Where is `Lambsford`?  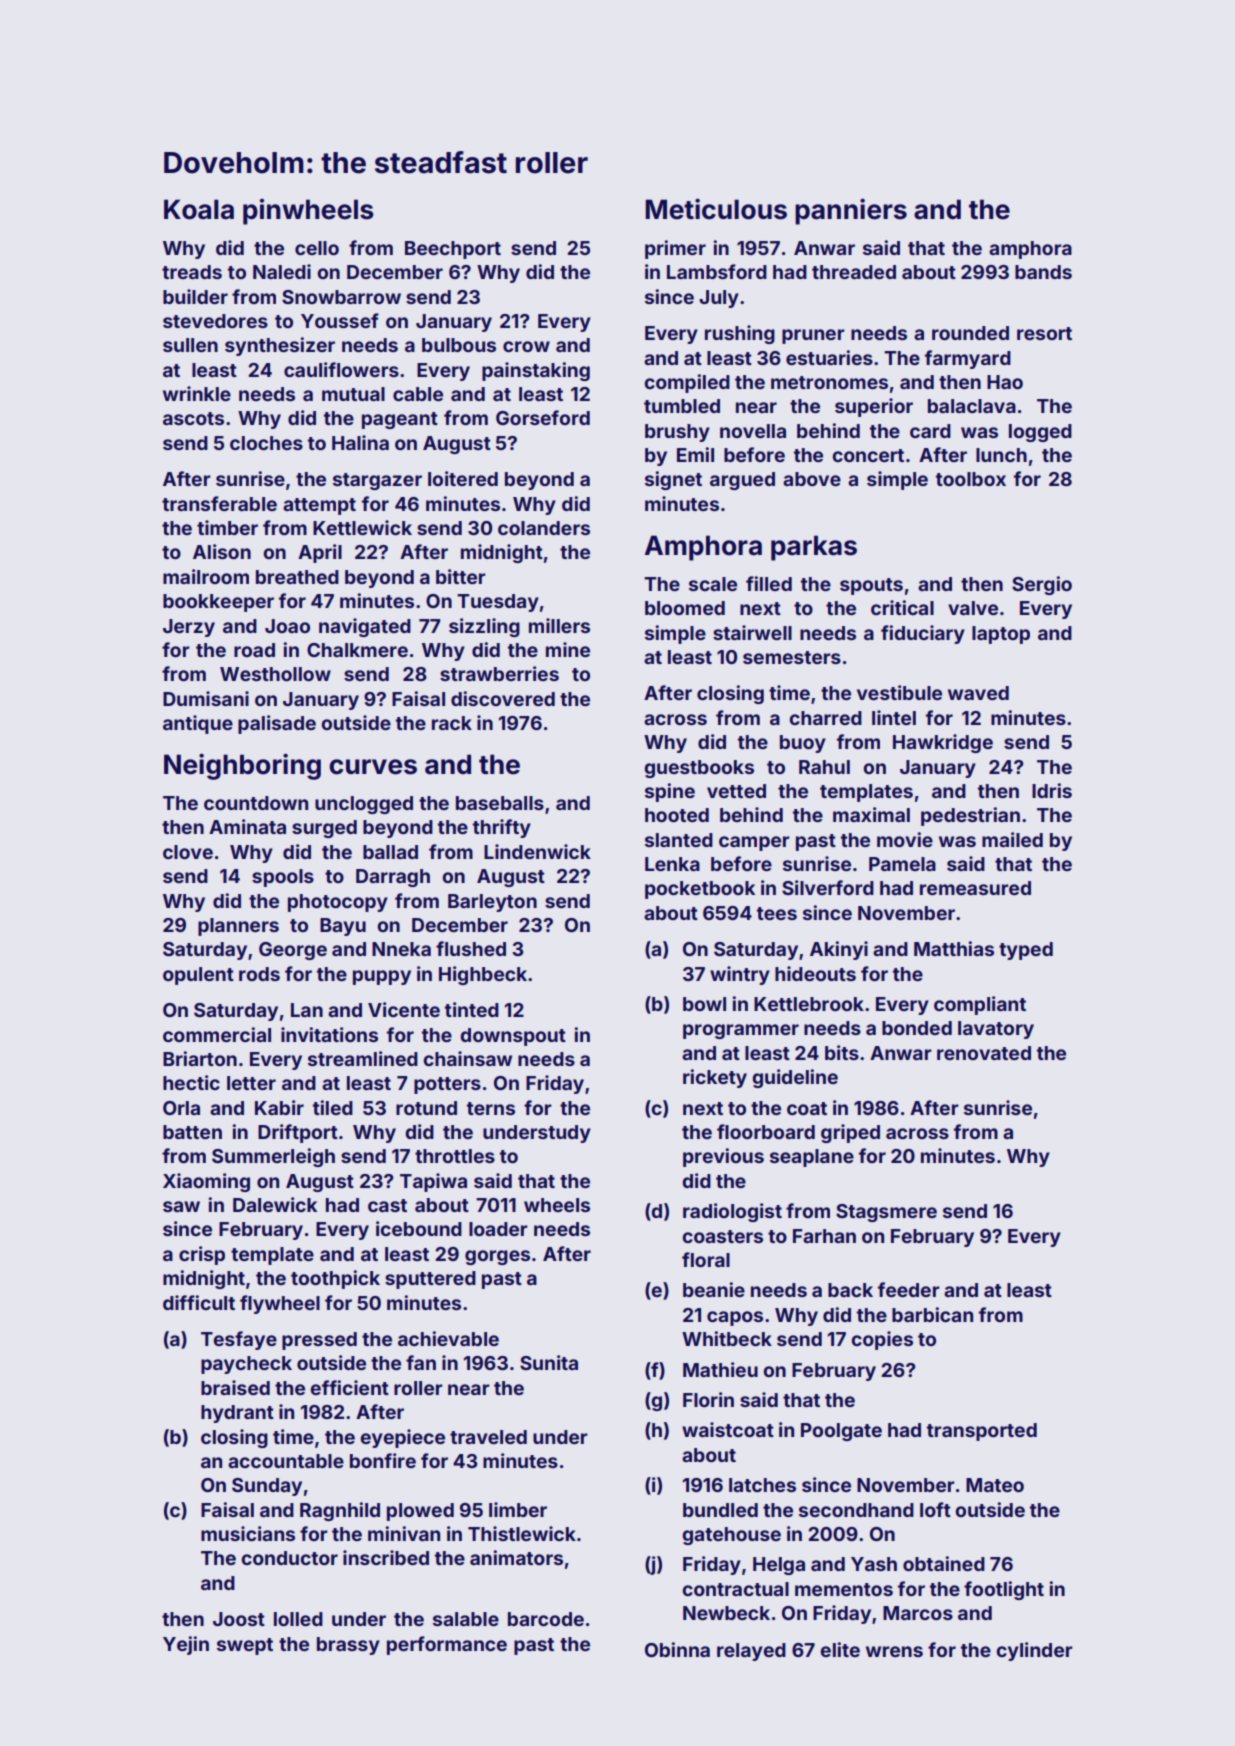 Lambsford is located at coordinates (717, 271).
